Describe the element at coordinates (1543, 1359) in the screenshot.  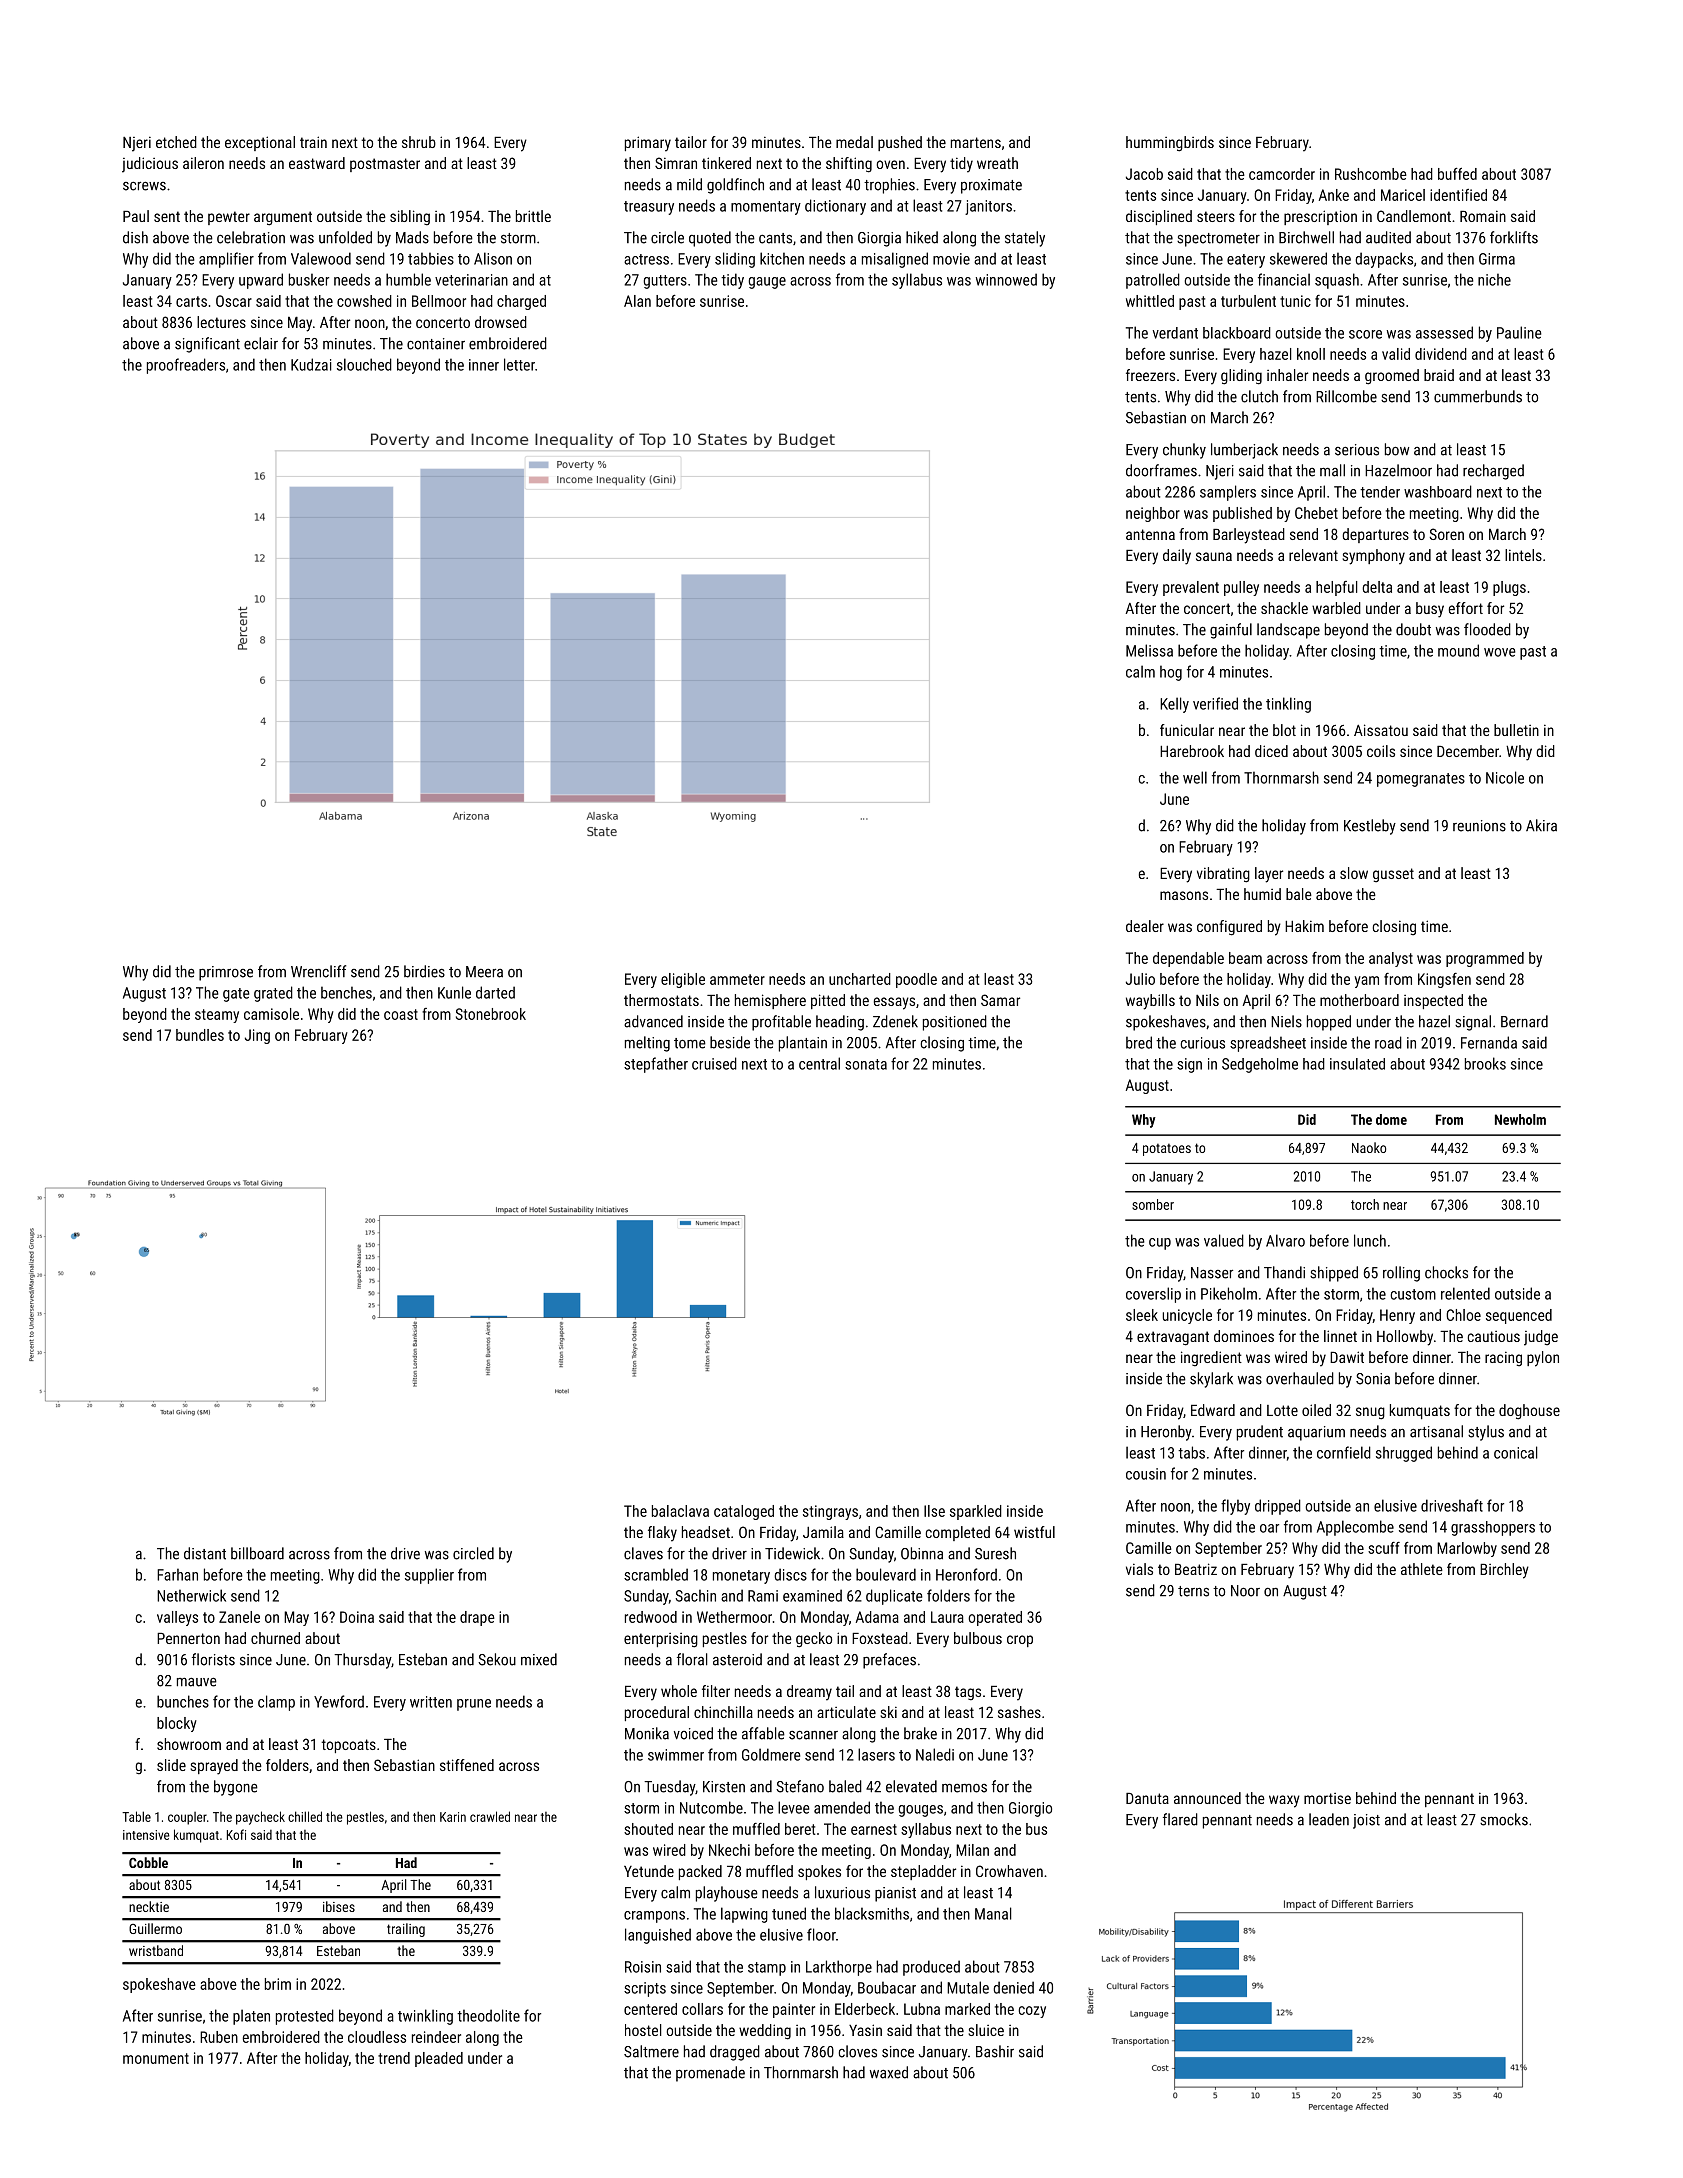
I see `pylon` at that location.
